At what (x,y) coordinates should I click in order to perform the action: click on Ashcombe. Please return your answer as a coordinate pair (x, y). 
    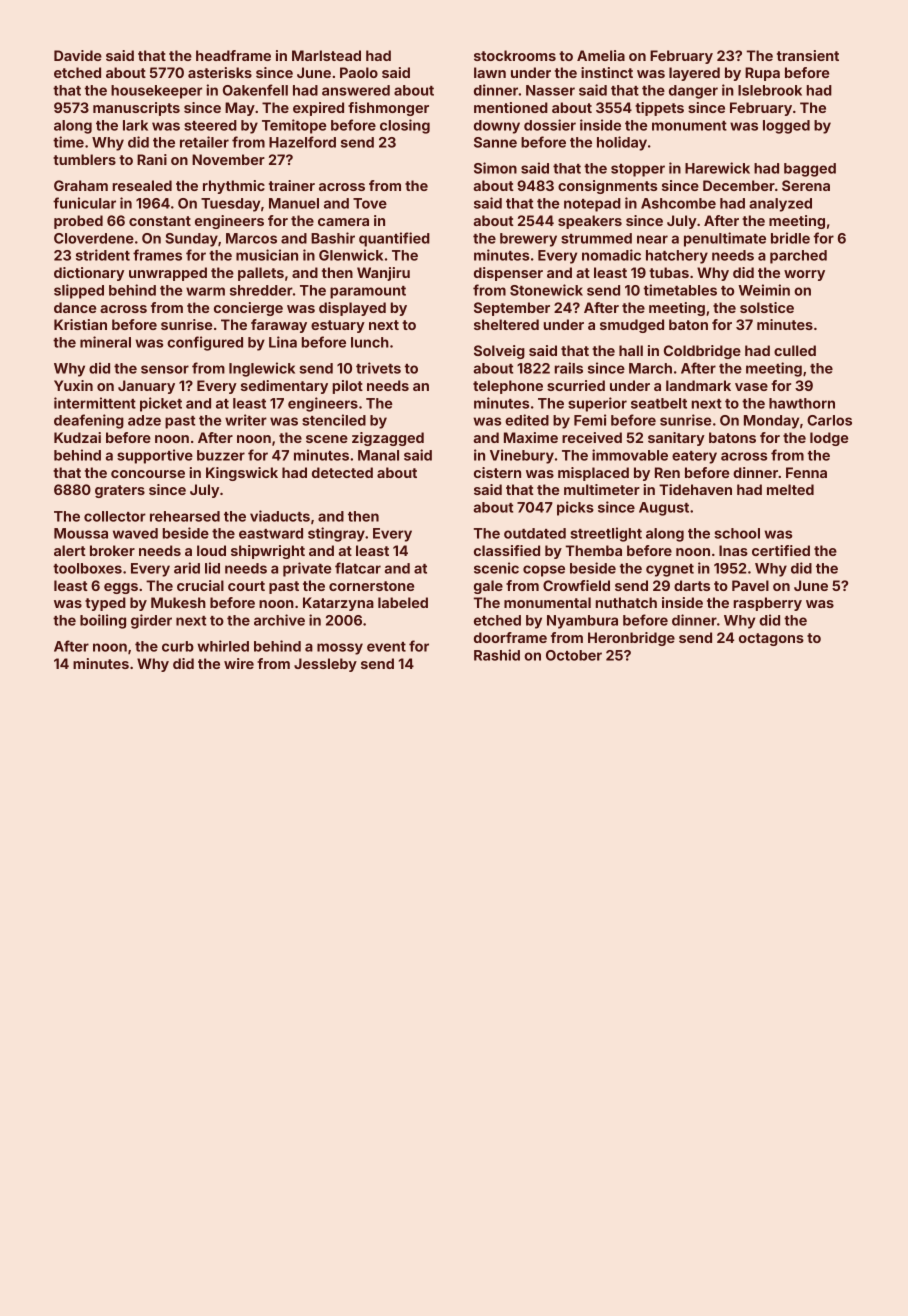
    Looking at the image, I should click on (678, 203).
